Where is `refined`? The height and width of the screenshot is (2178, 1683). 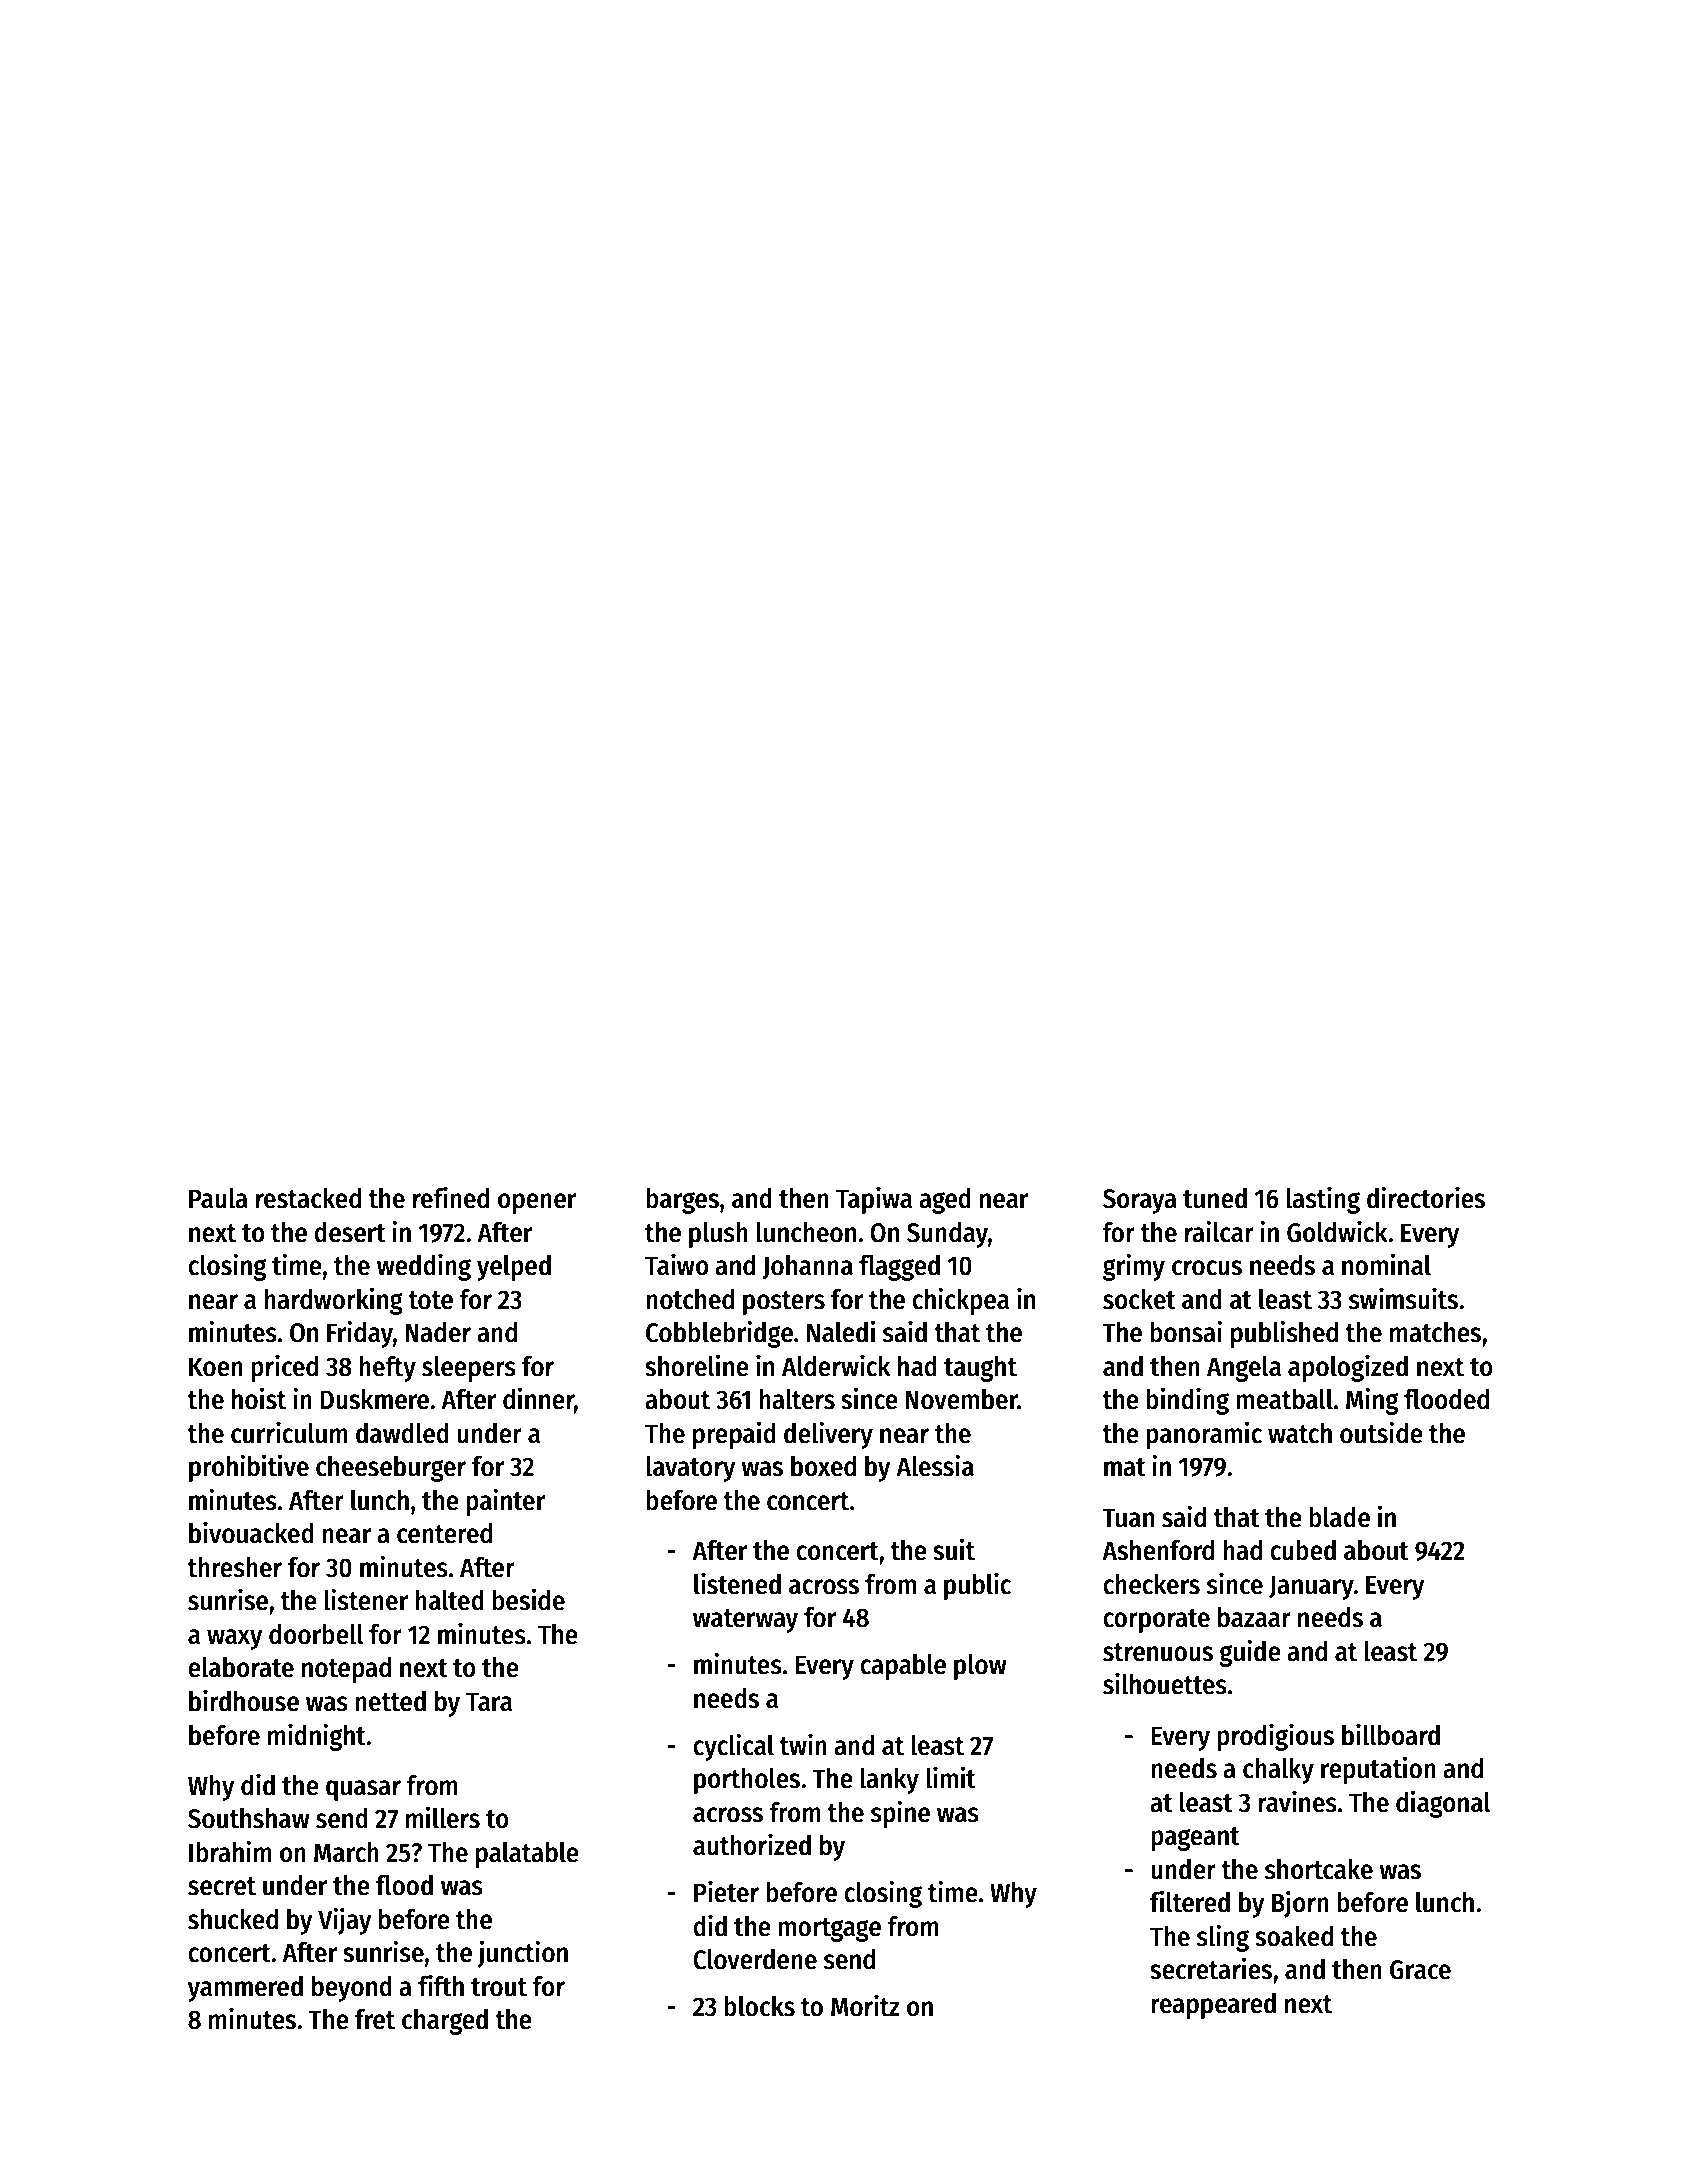
refined is located at coordinates (451, 1197).
